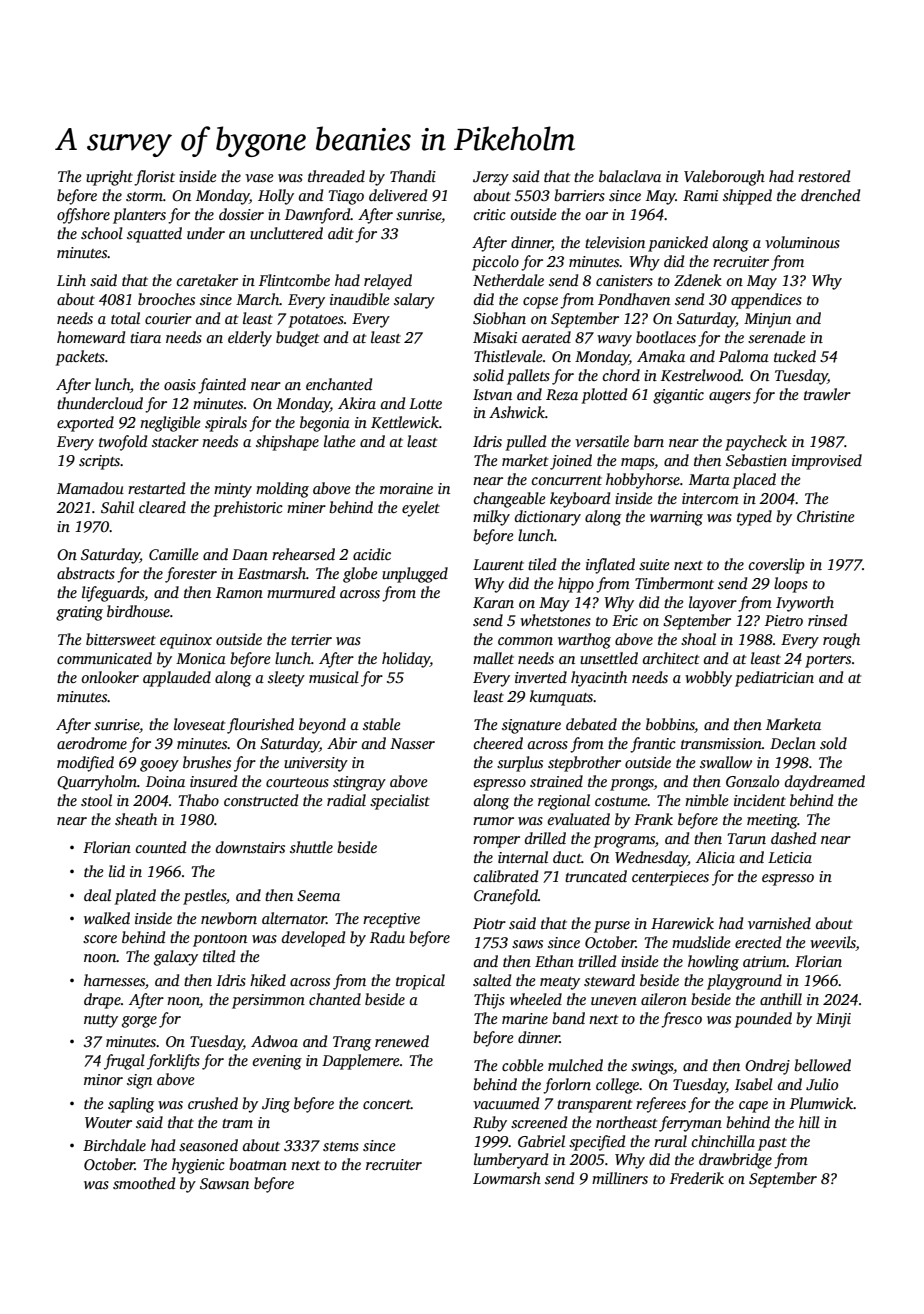 This screenshot has height=1314, width=924. Describe the element at coordinates (109, 178) in the screenshot. I see `upright` at that location.
